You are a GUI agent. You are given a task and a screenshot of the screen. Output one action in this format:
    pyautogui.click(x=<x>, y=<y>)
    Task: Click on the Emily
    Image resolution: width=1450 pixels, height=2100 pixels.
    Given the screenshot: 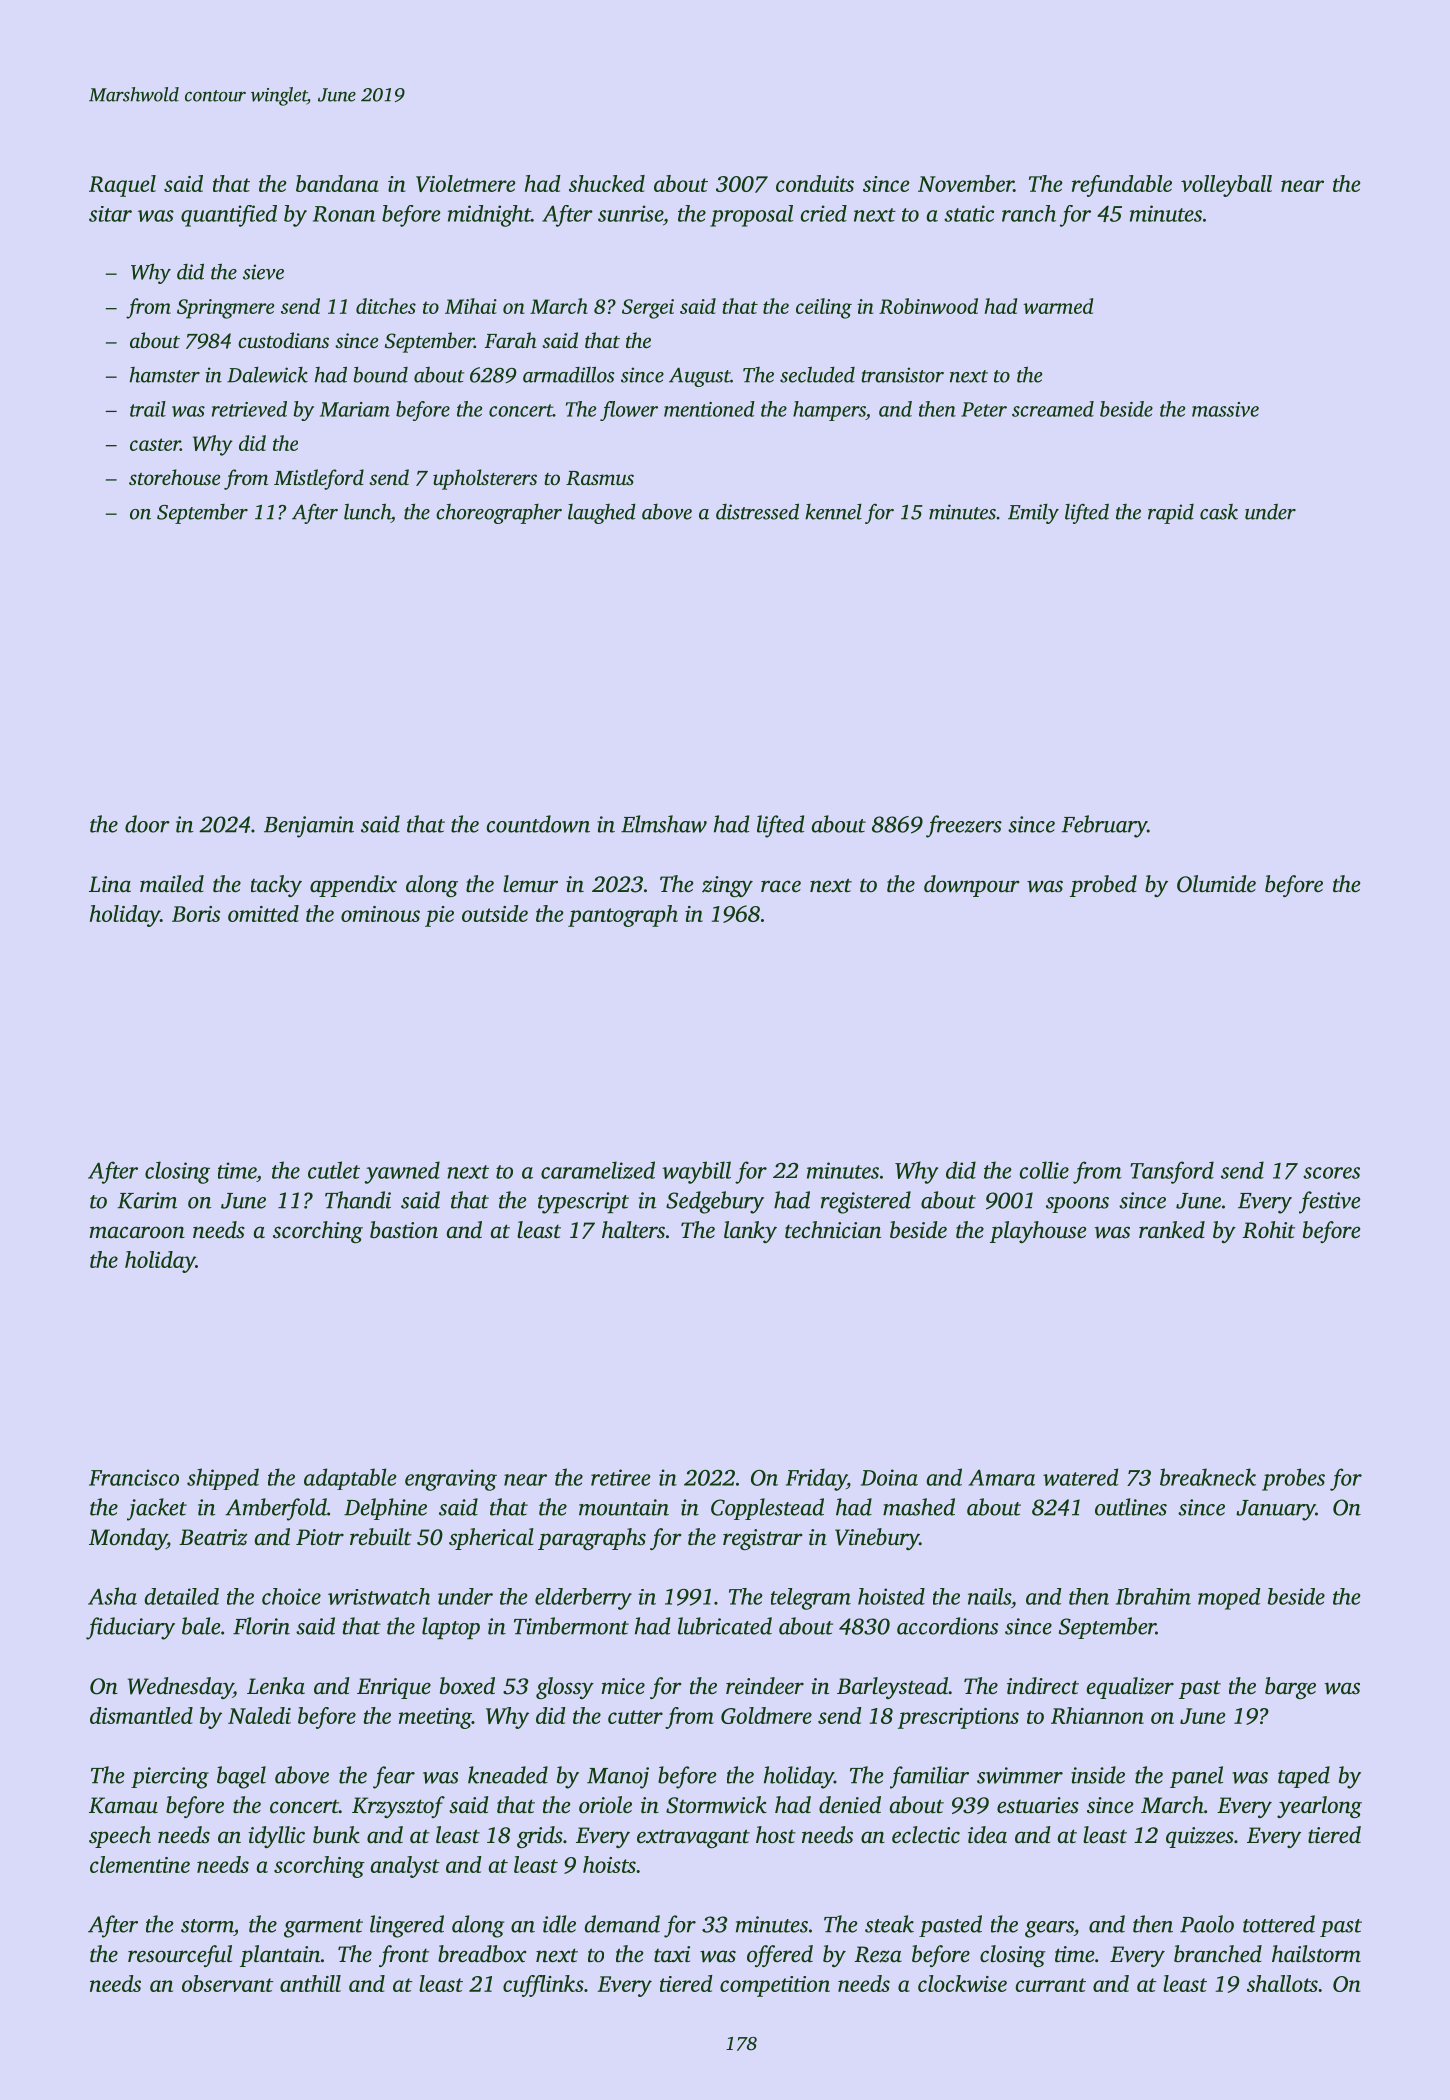 What is the action you would take?
    pyautogui.click(x=1033, y=514)
